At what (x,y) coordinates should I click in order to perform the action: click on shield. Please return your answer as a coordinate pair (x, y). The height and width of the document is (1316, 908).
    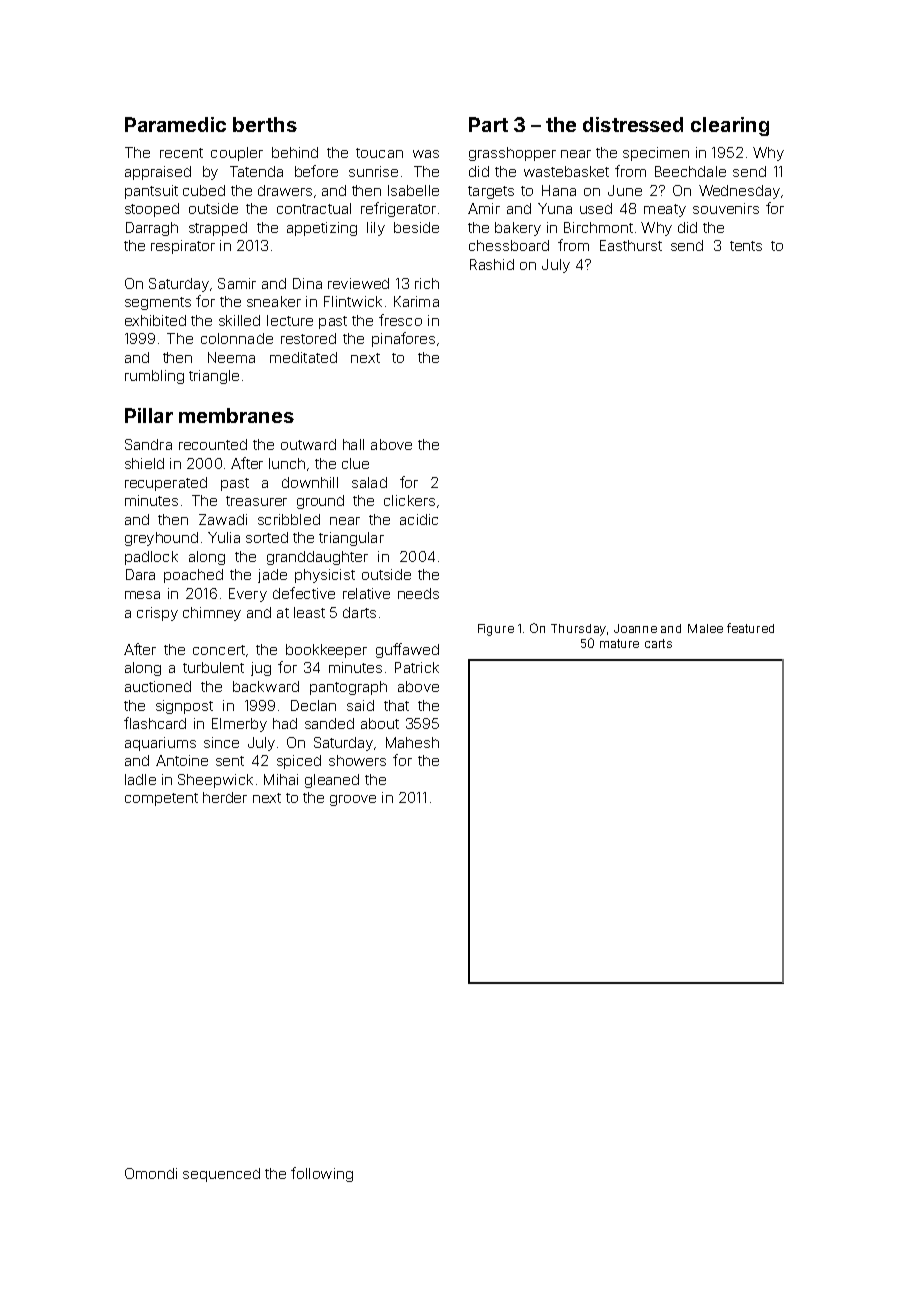
    Looking at the image, I should click on (144, 463).
